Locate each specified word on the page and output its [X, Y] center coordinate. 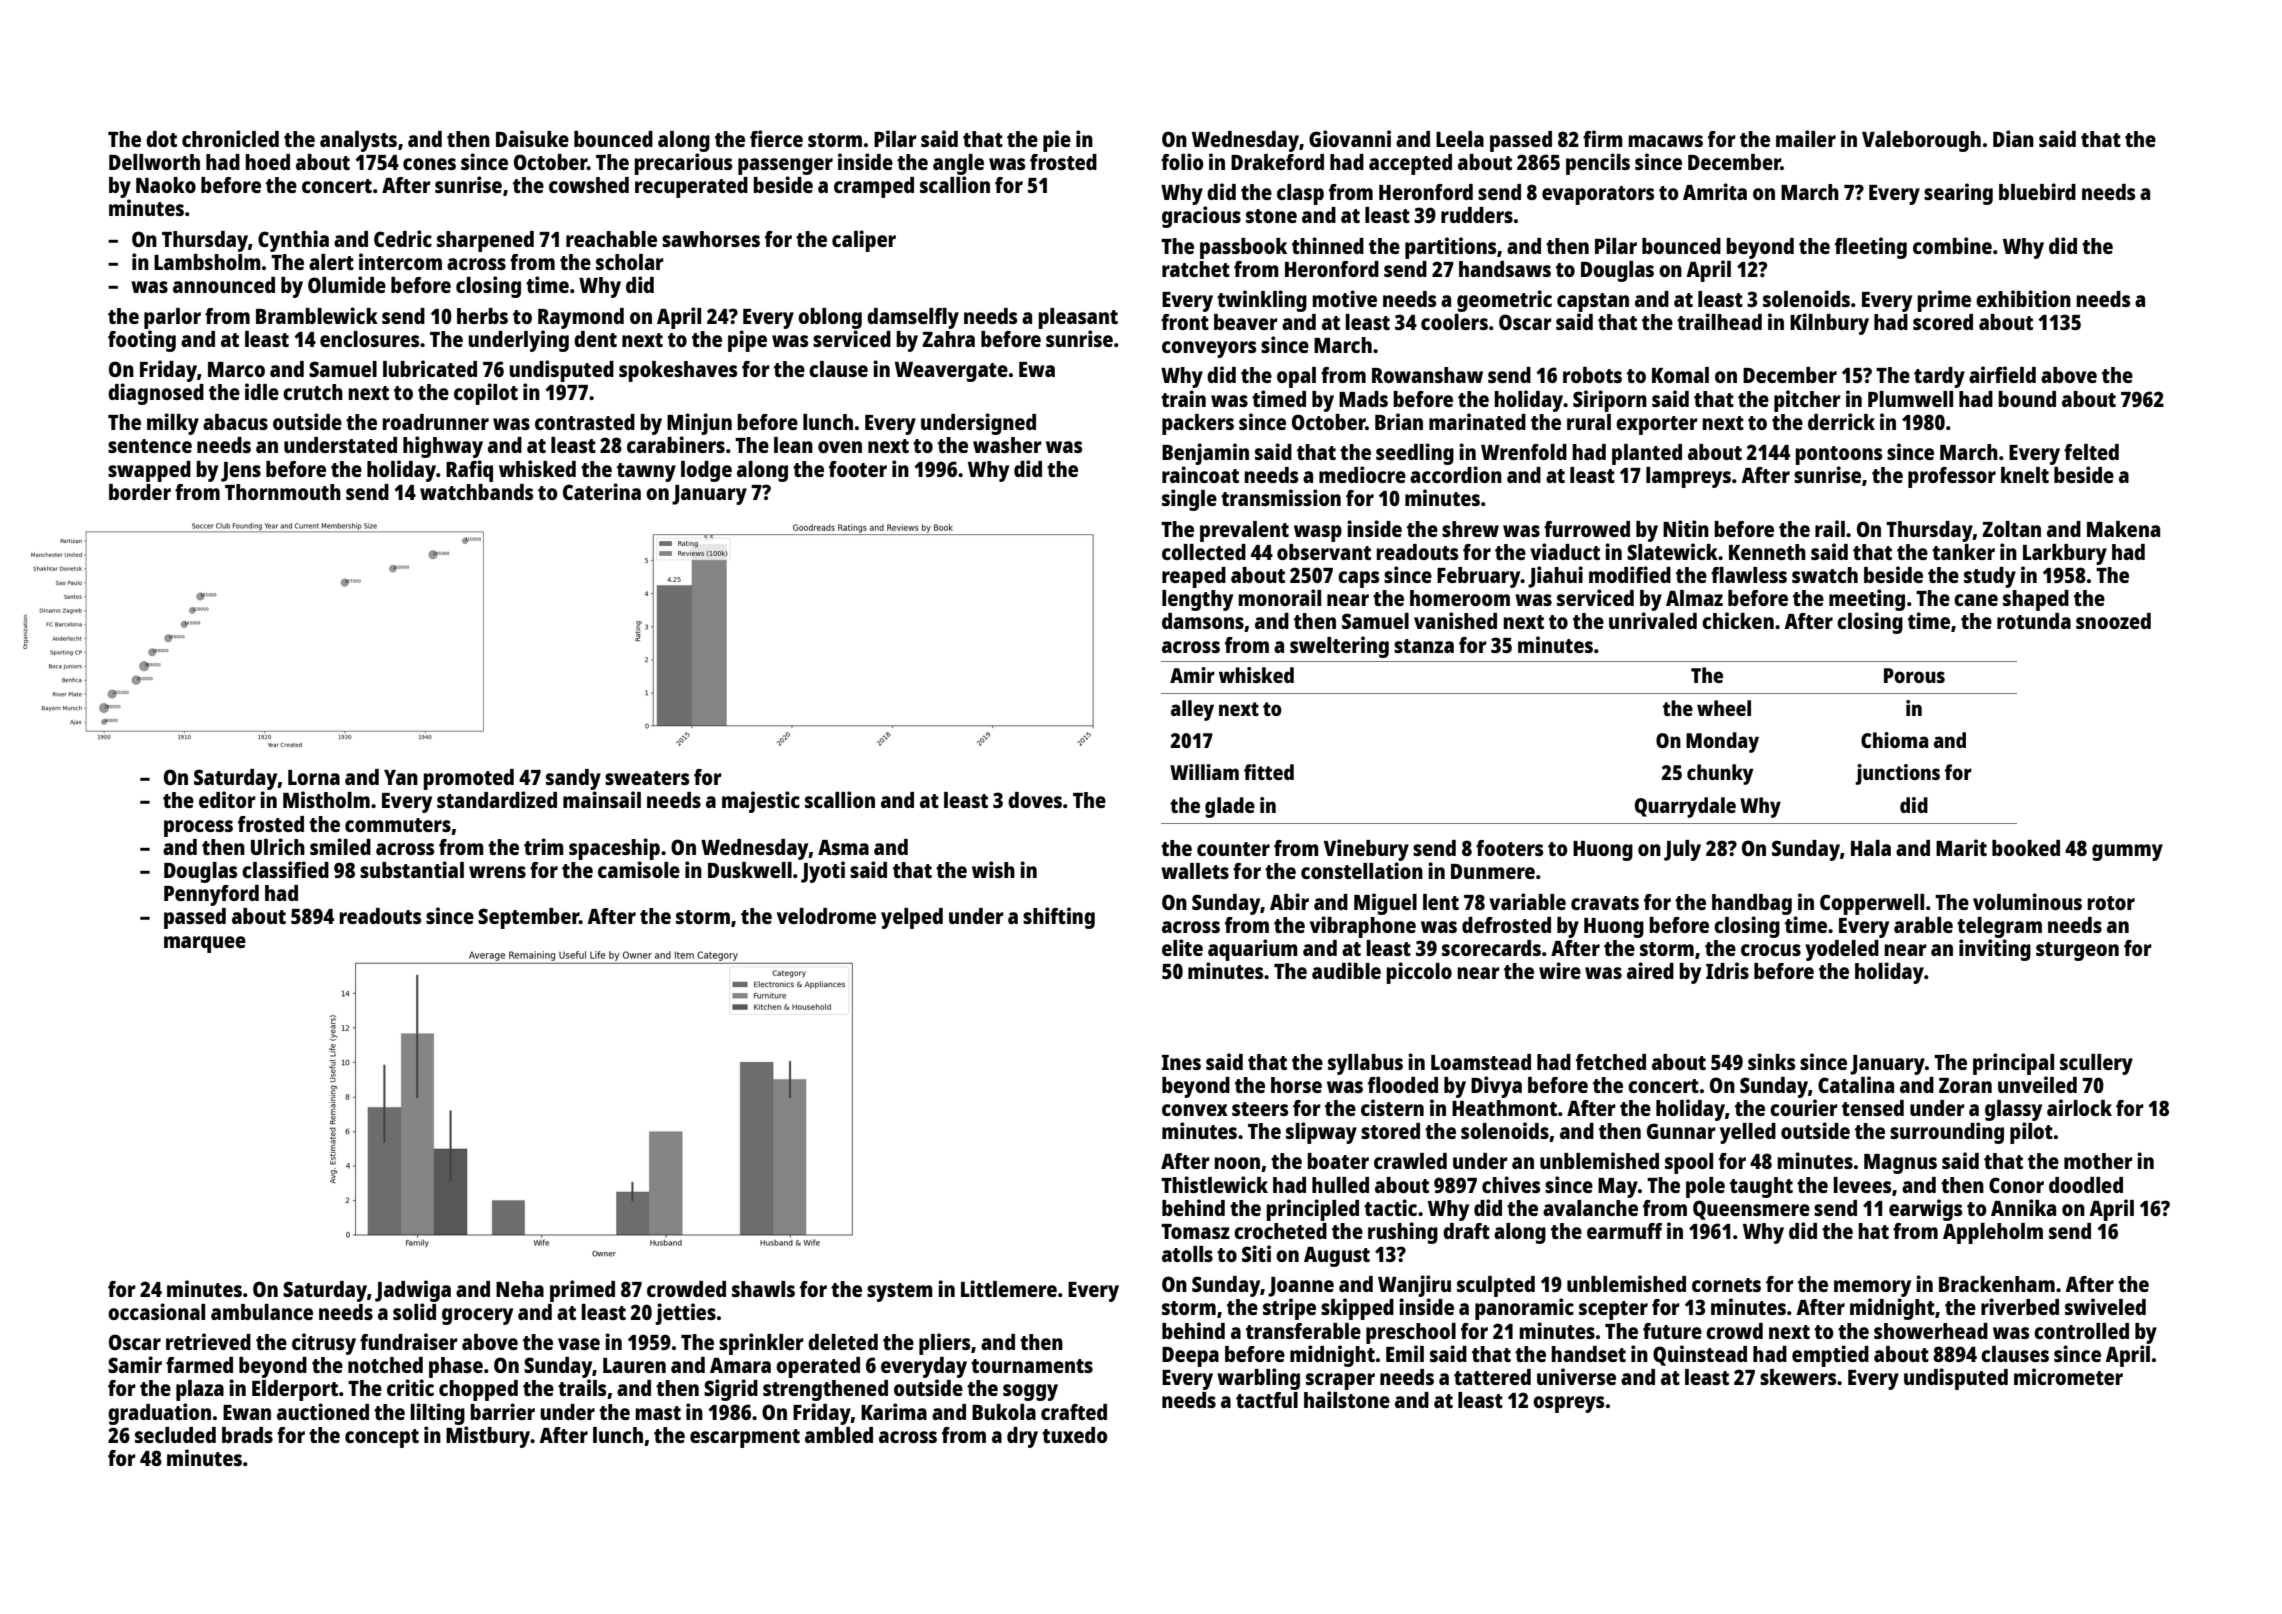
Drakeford [1277, 162]
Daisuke [532, 138]
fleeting [1871, 248]
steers [1260, 1109]
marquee [205, 944]
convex [1195, 1110]
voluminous [2027, 901]
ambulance [262, 1312]
